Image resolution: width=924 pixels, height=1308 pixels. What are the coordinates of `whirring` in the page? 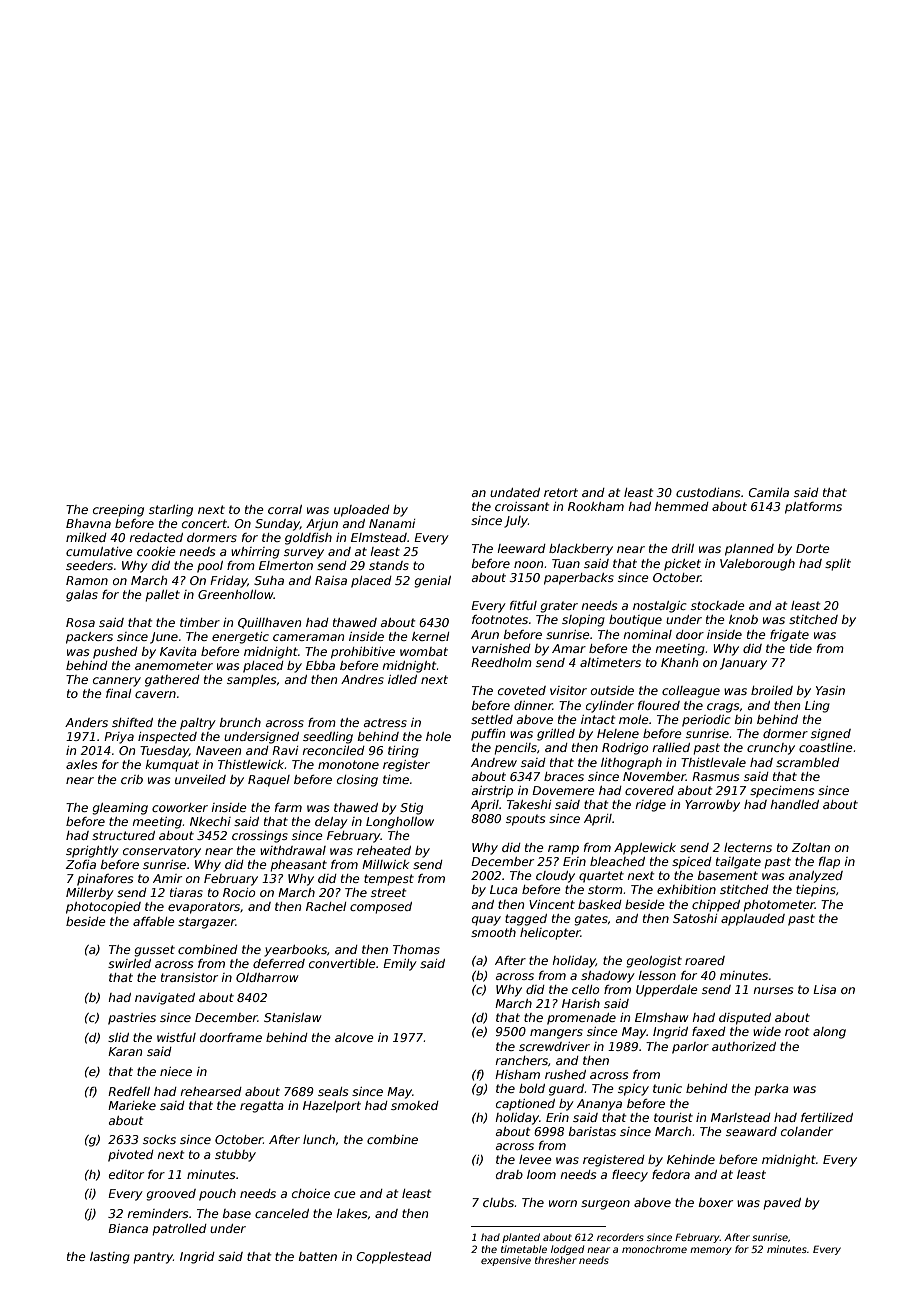 It's located at (255, 553).
